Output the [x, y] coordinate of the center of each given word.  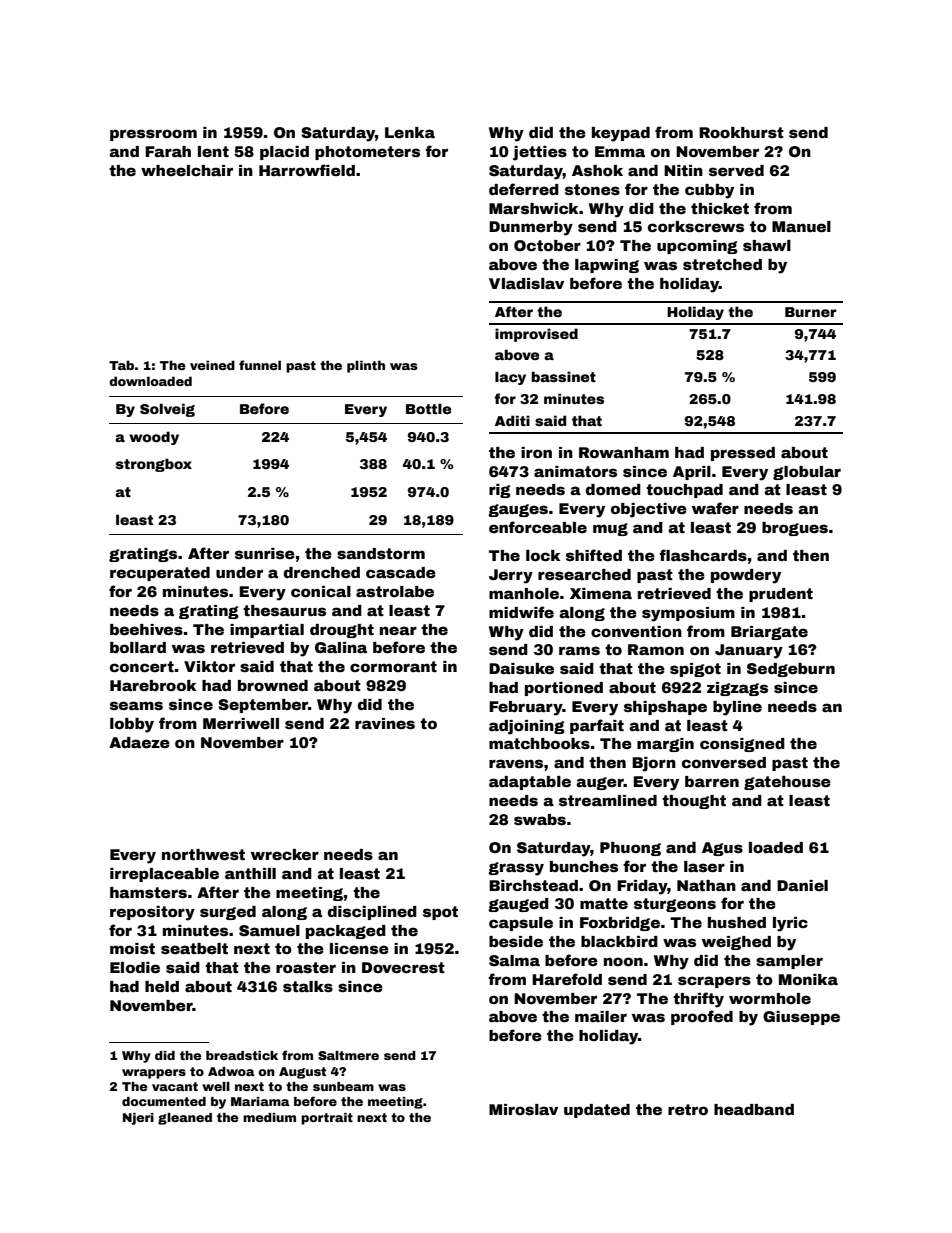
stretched [722, 264]
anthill [250, 873]
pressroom [153, 135]
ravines [385, 723]
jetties [540, 153]
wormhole [770, 998]
